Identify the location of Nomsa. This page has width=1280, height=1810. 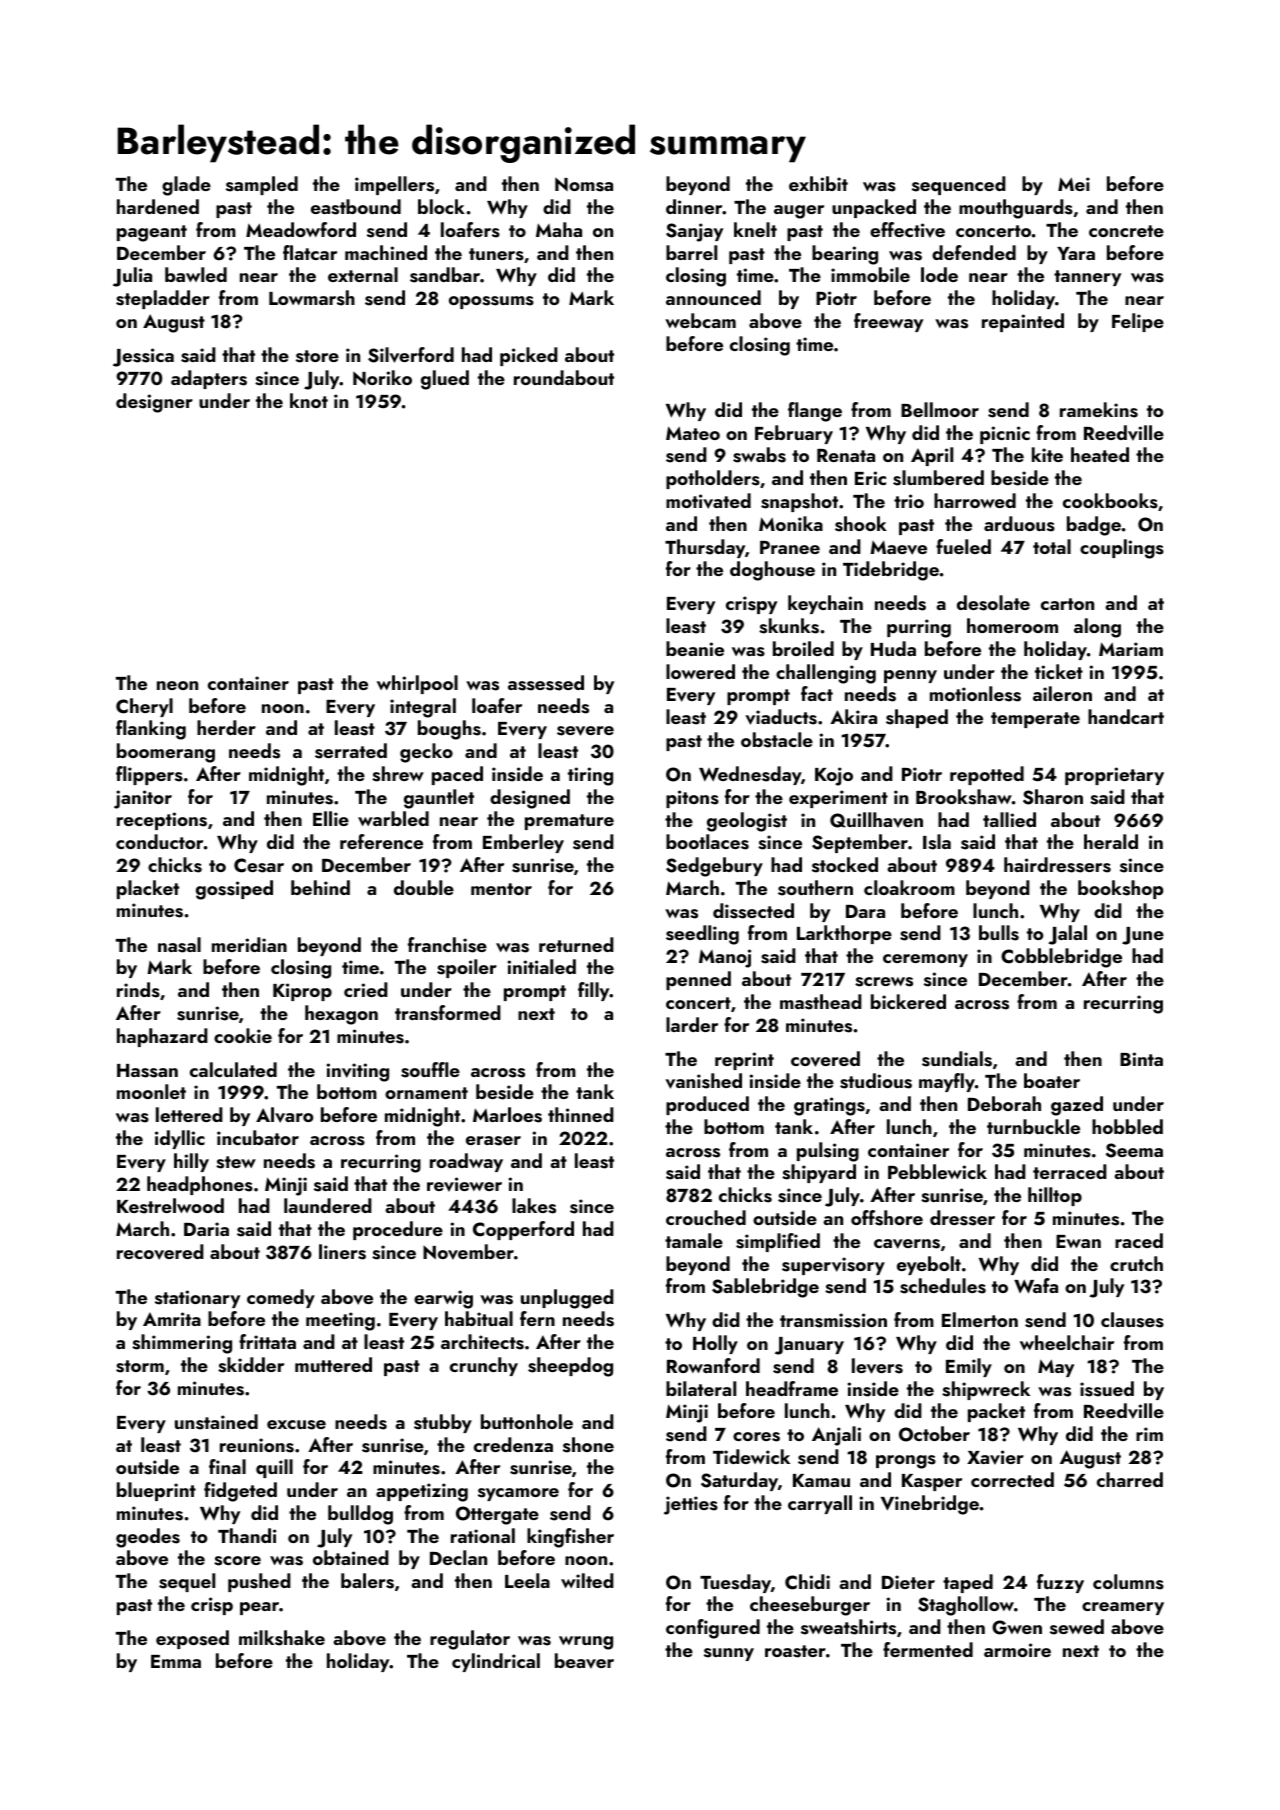
(584, 184).
